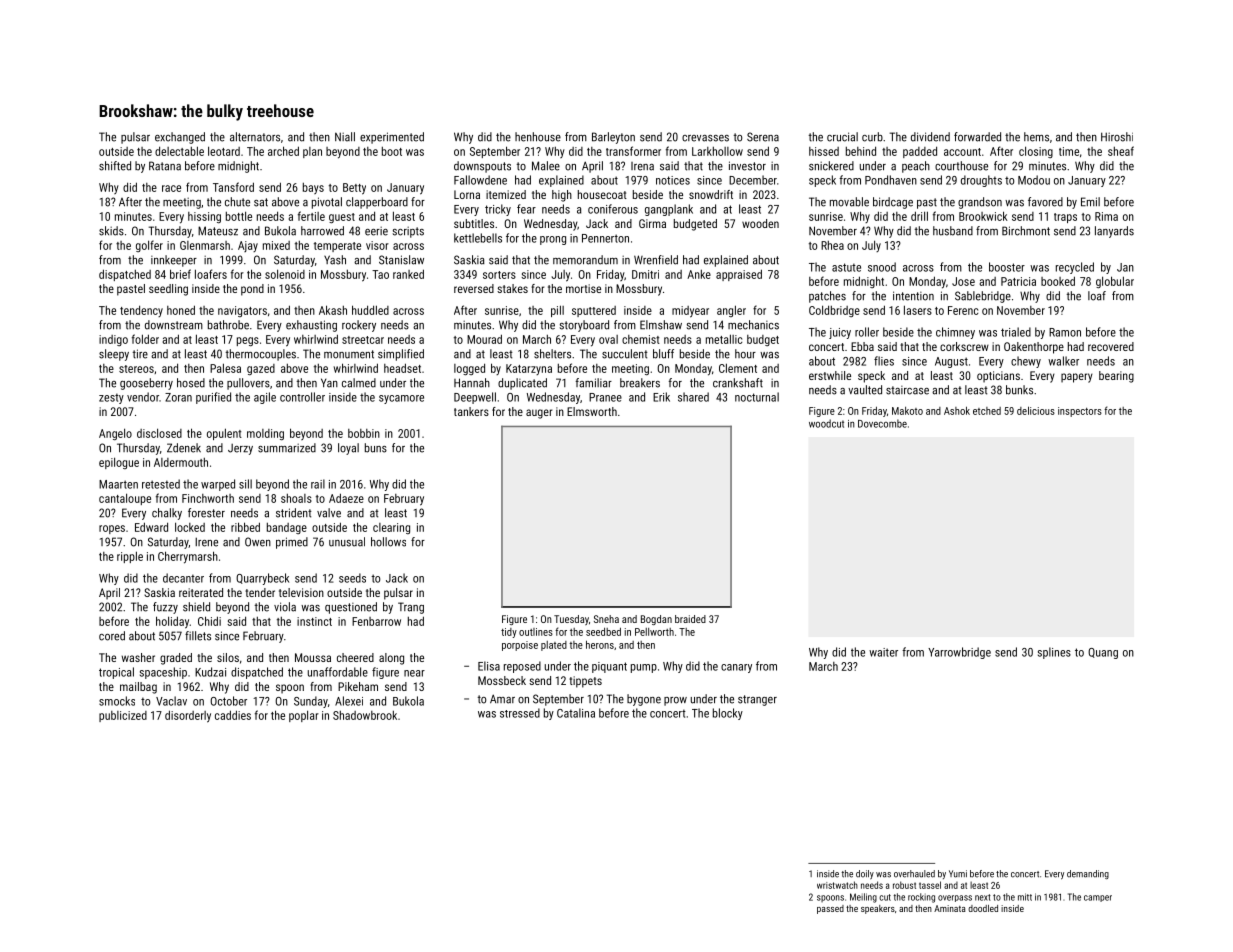  What do you see at coordinates (262, 579) in the image?
I see `Quarrybeck` at bounding box center [262, 579].
